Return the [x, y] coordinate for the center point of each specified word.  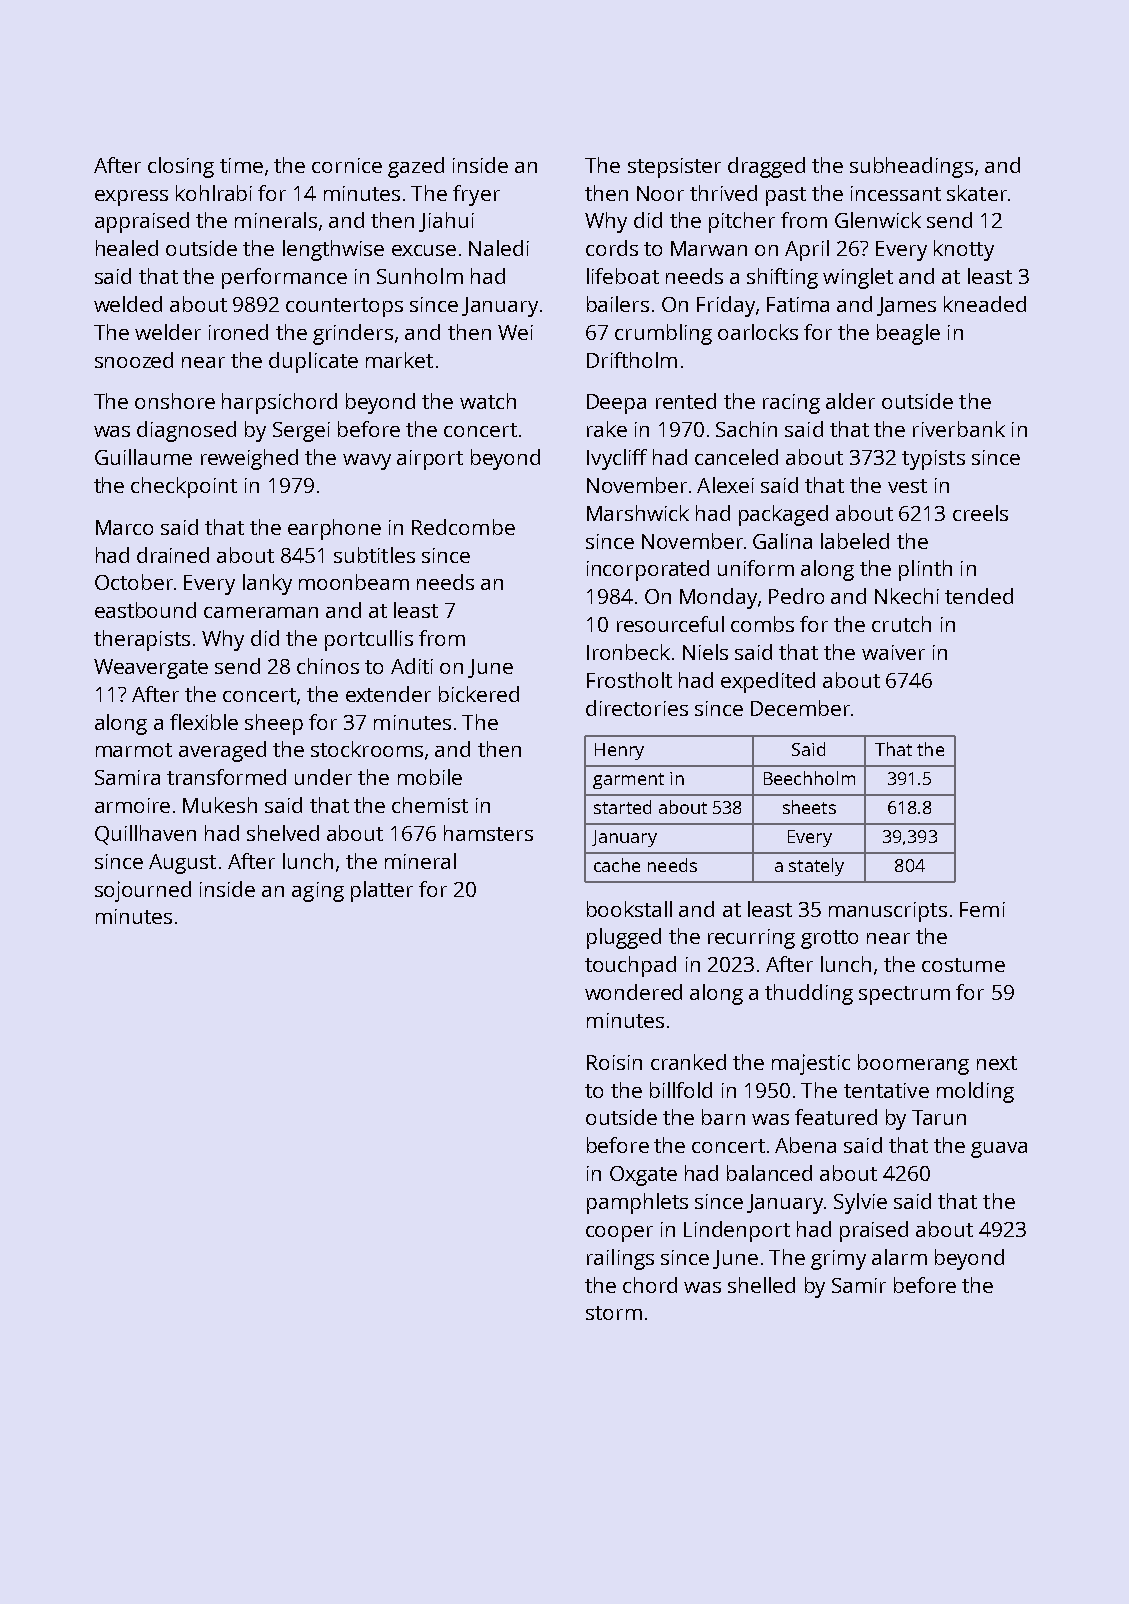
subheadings [911, 167]
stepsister [674, 168]
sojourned [143, 891]
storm [614, 1313]
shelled [761, 1285]
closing [181, 167]
